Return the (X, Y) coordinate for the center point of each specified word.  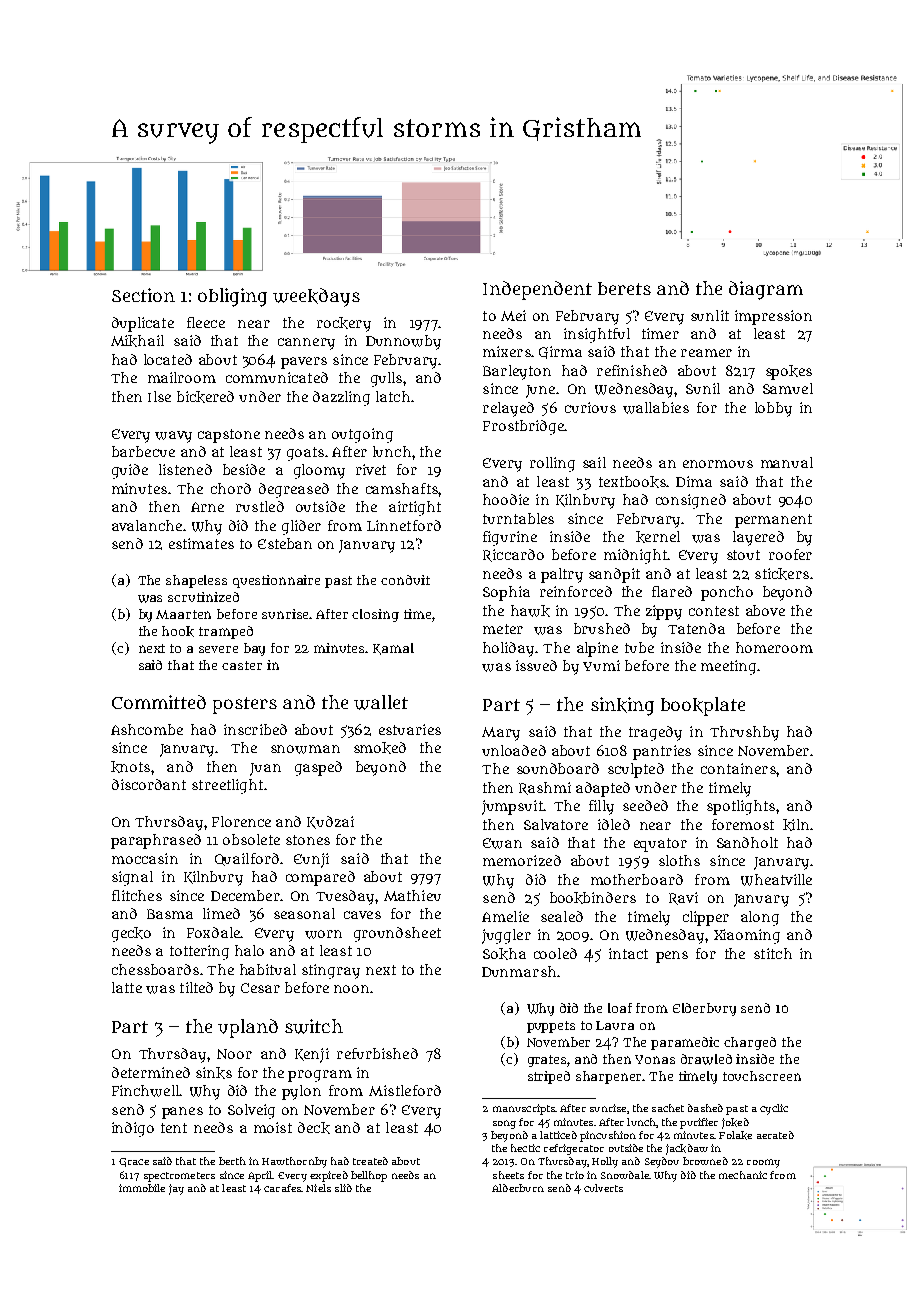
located (168, 359)
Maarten (183, 614)
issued (536, 665)
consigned (691, 501)
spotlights (741, 807)
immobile (142, 1188)
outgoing (362, 435)
